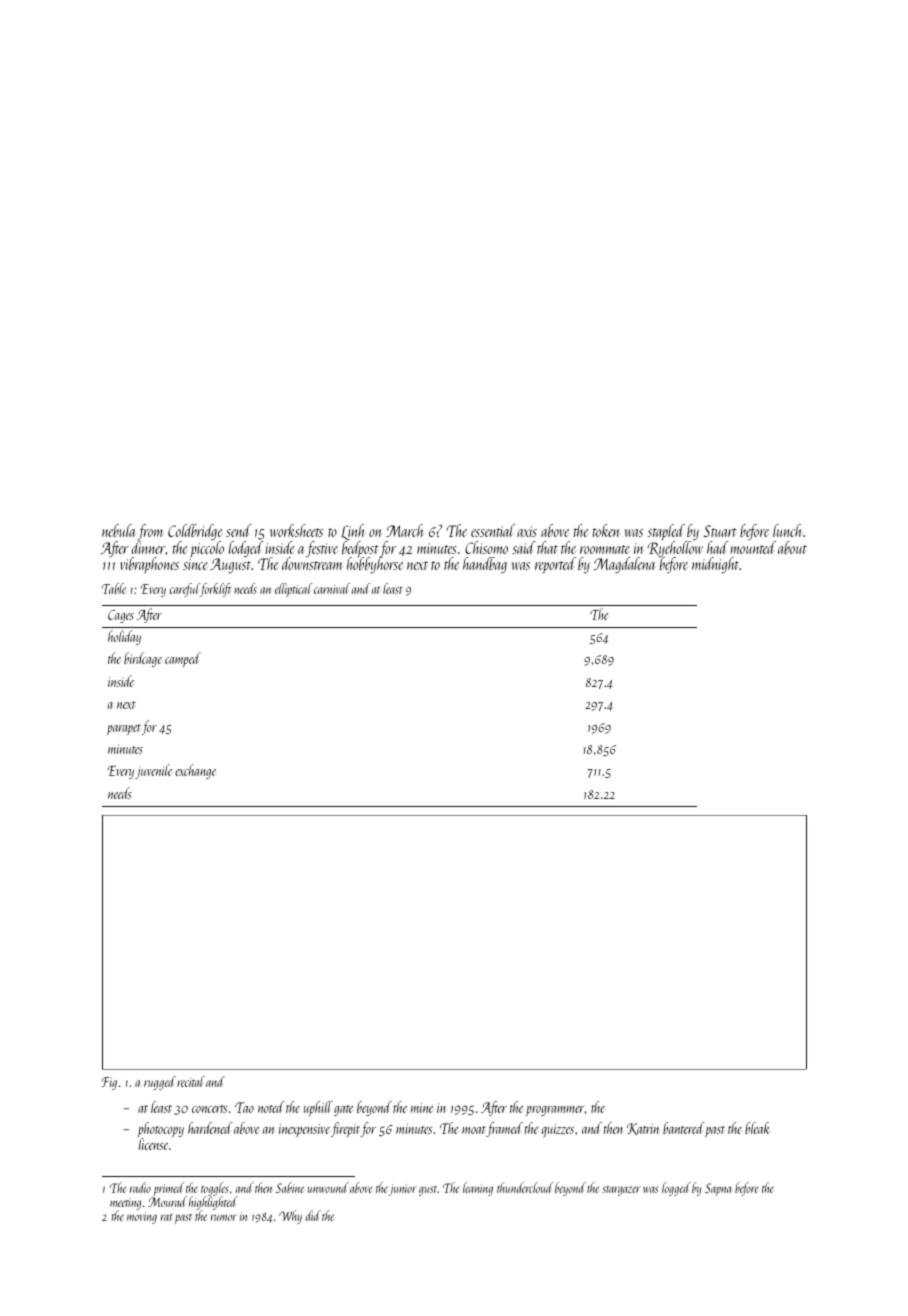  Describe the element at coordinates (757, 1128) in the screenshot. I see `bleak` at that location.
